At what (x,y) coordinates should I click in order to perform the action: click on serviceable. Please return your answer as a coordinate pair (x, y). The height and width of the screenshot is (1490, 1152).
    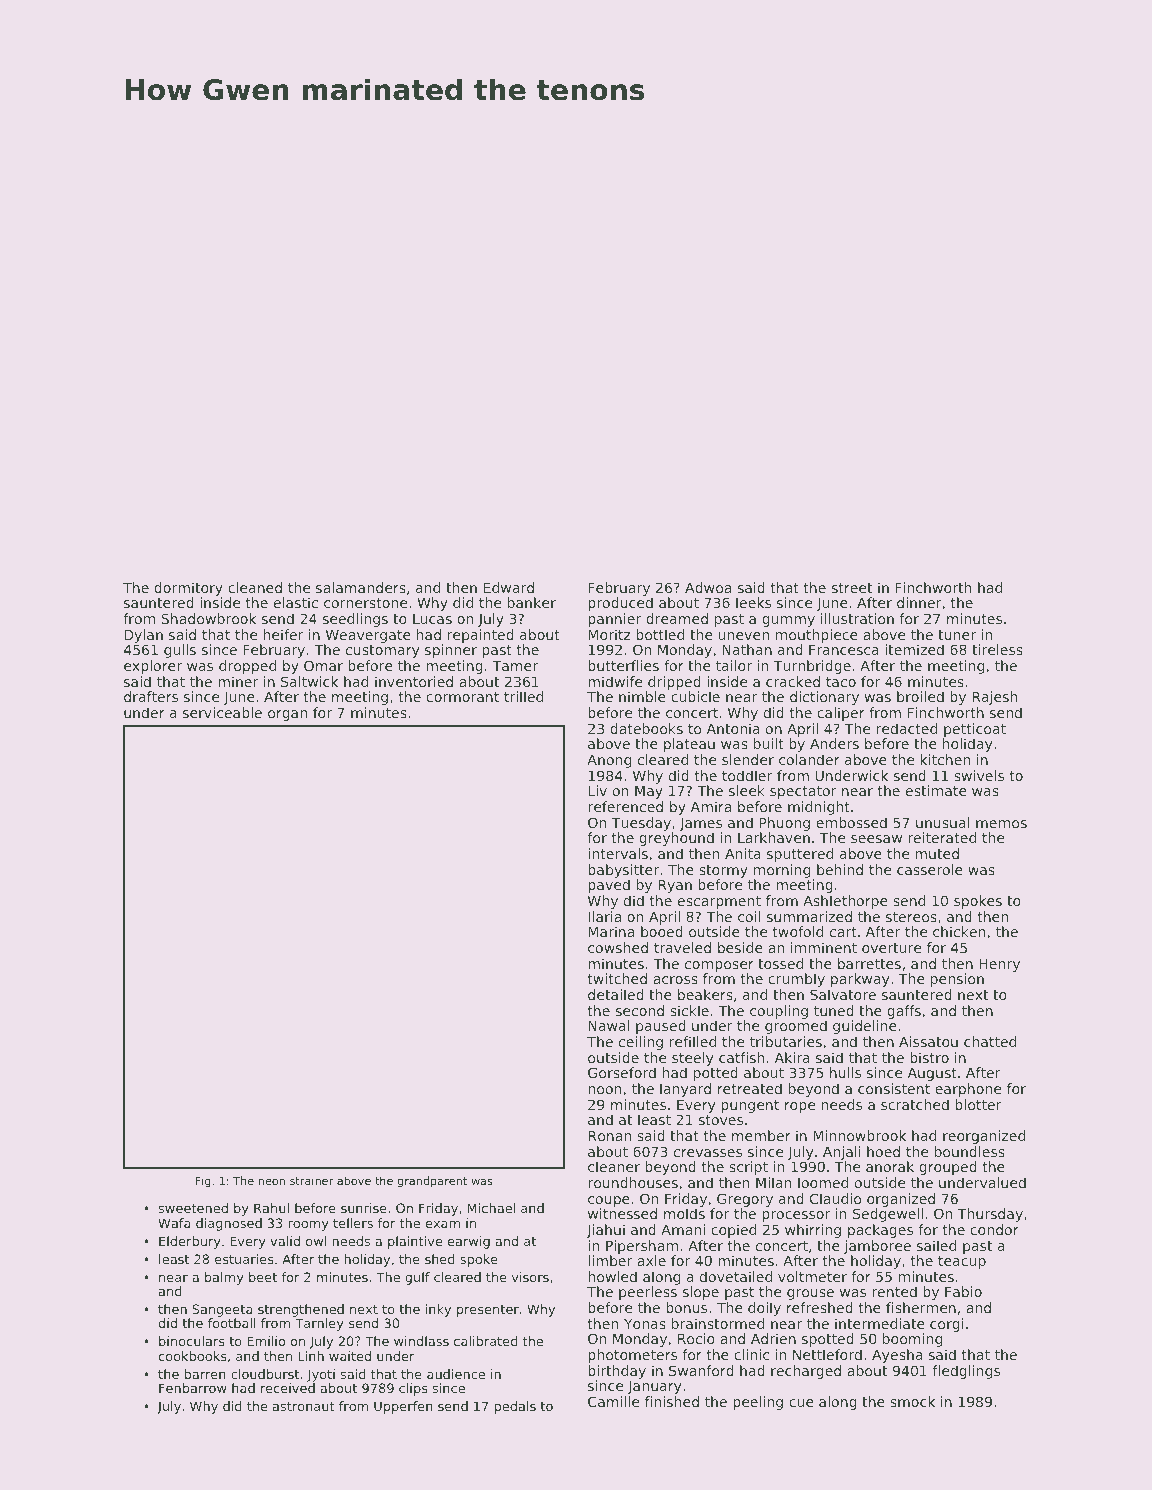
    Looking at the image, I should click on (222, 712).
